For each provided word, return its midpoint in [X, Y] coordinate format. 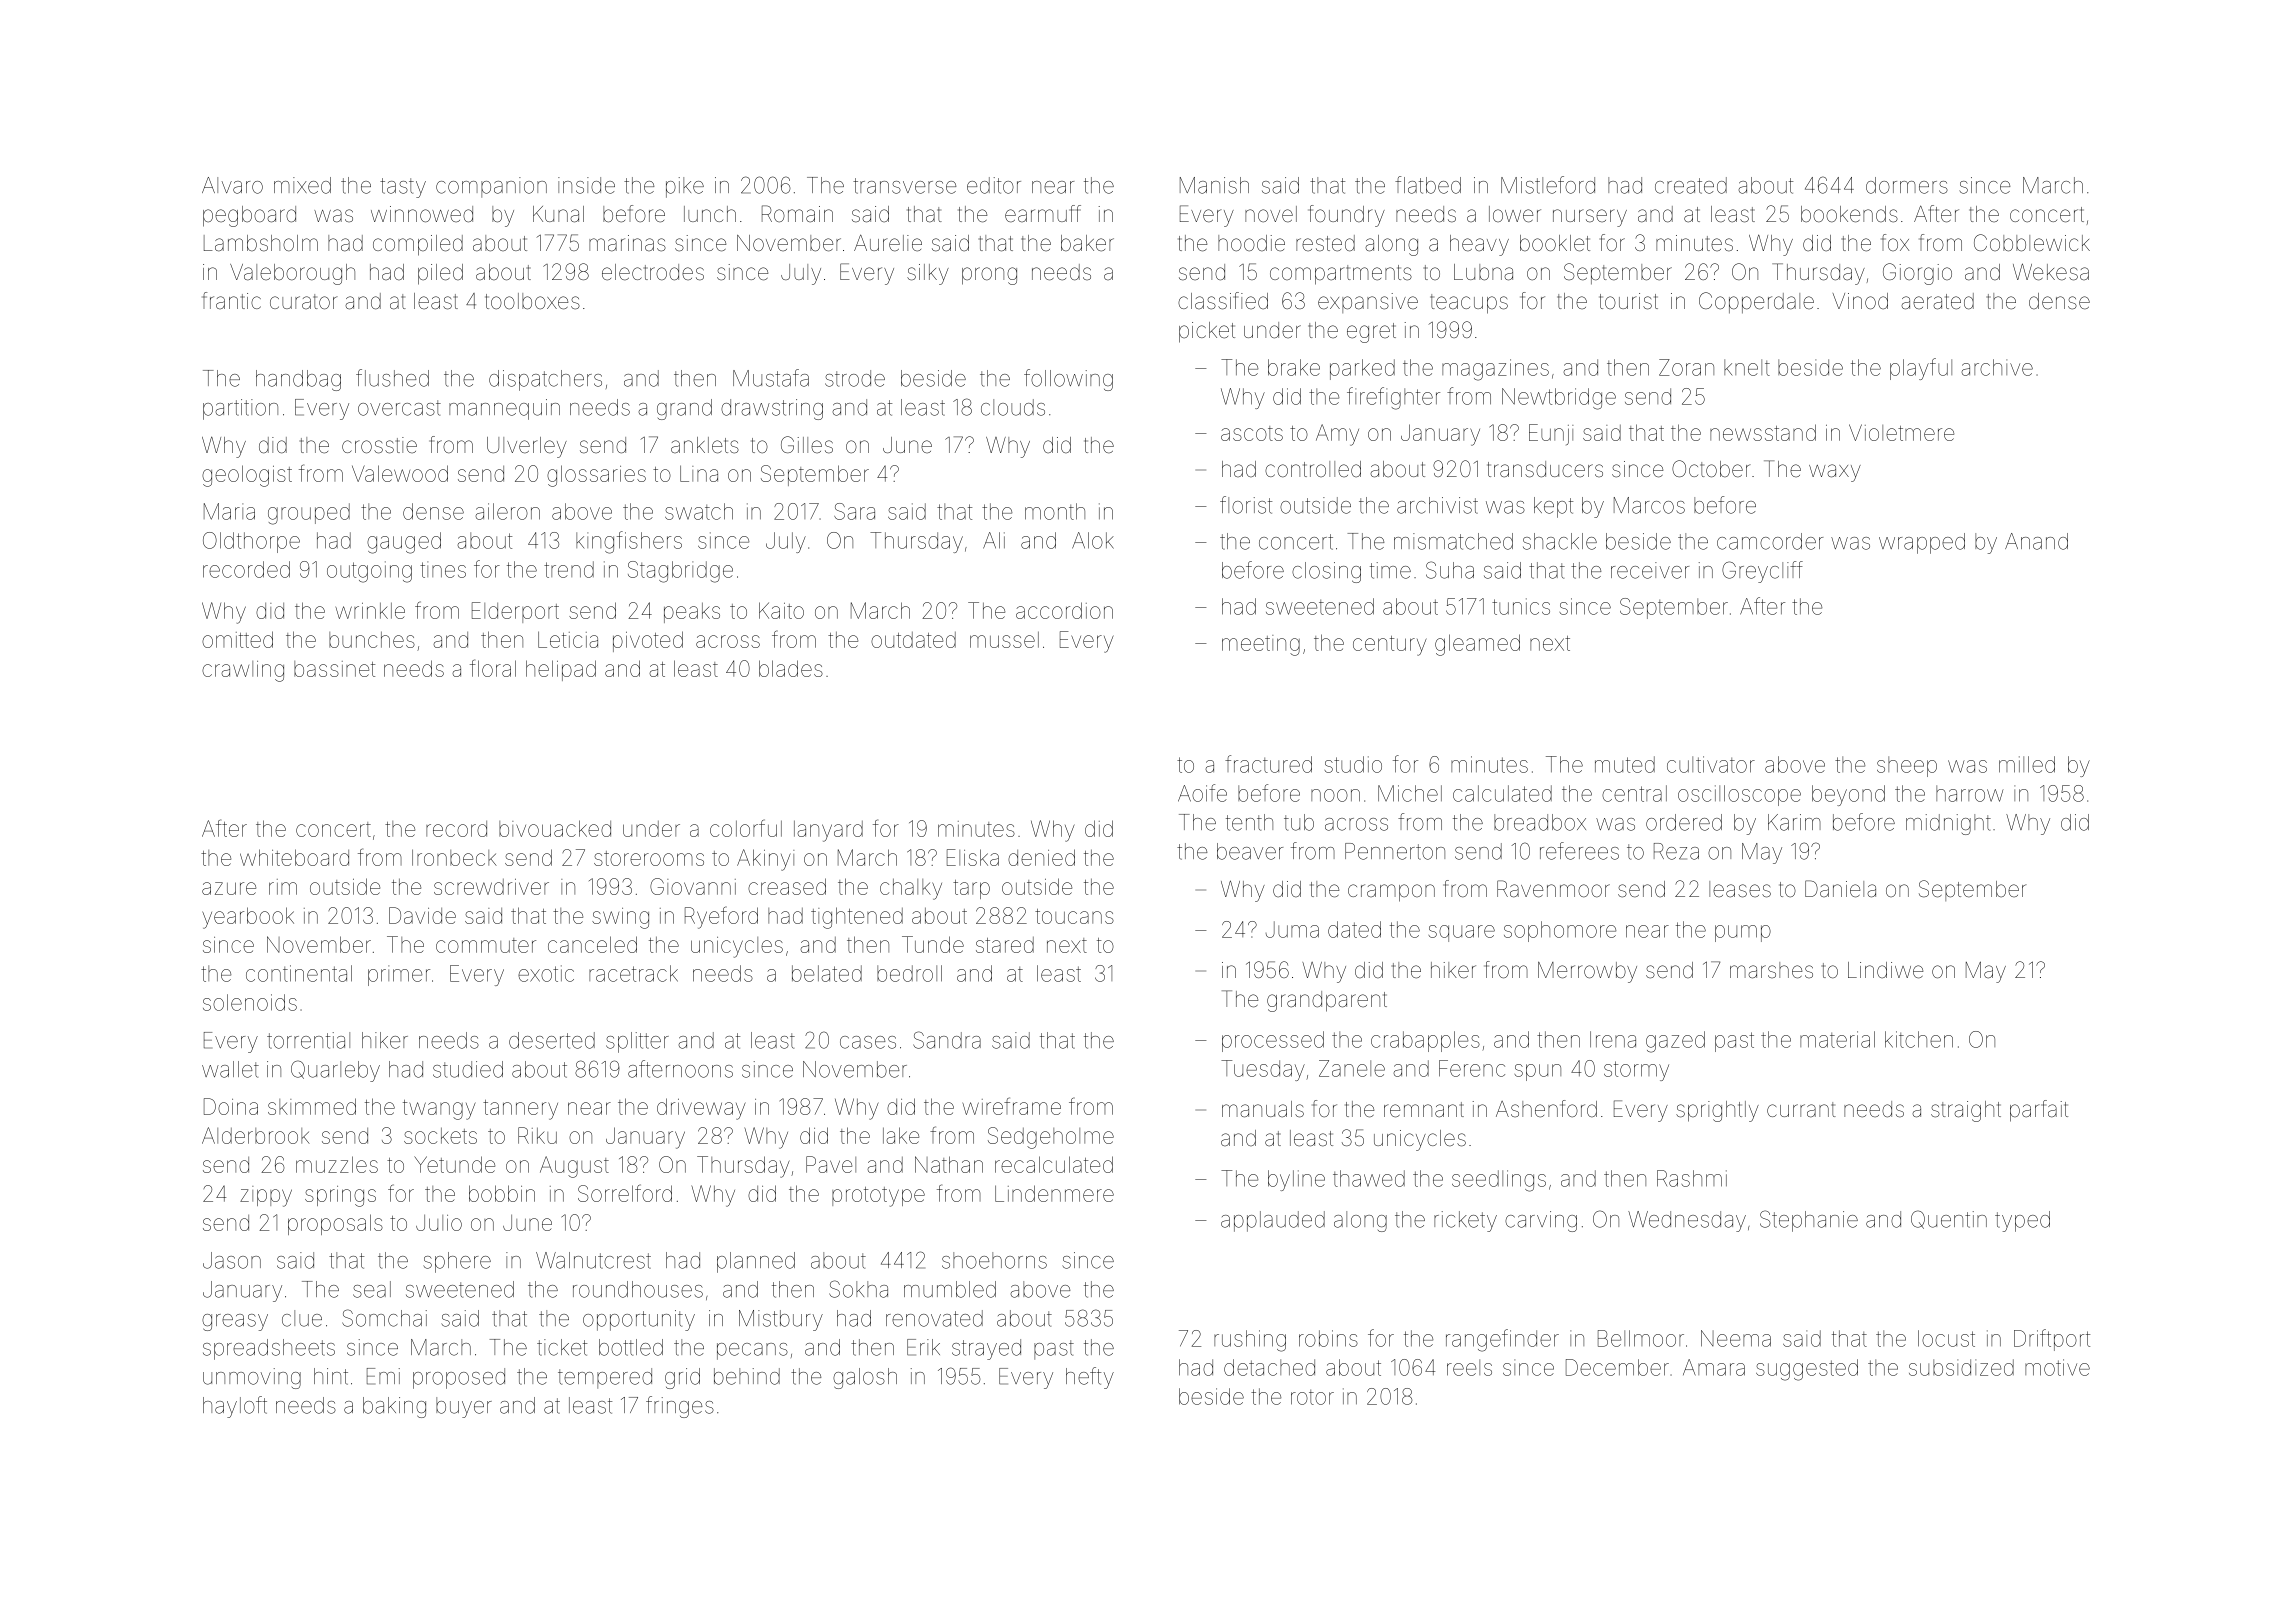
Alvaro [232, 185]
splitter [637, 1042]
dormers [1907, 185]
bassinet [334, 669]
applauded [1273, 1221]
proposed [459, 1378]
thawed [1369, 1178]
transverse [905, 186]
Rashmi [1692, 1178]
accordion [1064, 610]
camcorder [1770, 541]
